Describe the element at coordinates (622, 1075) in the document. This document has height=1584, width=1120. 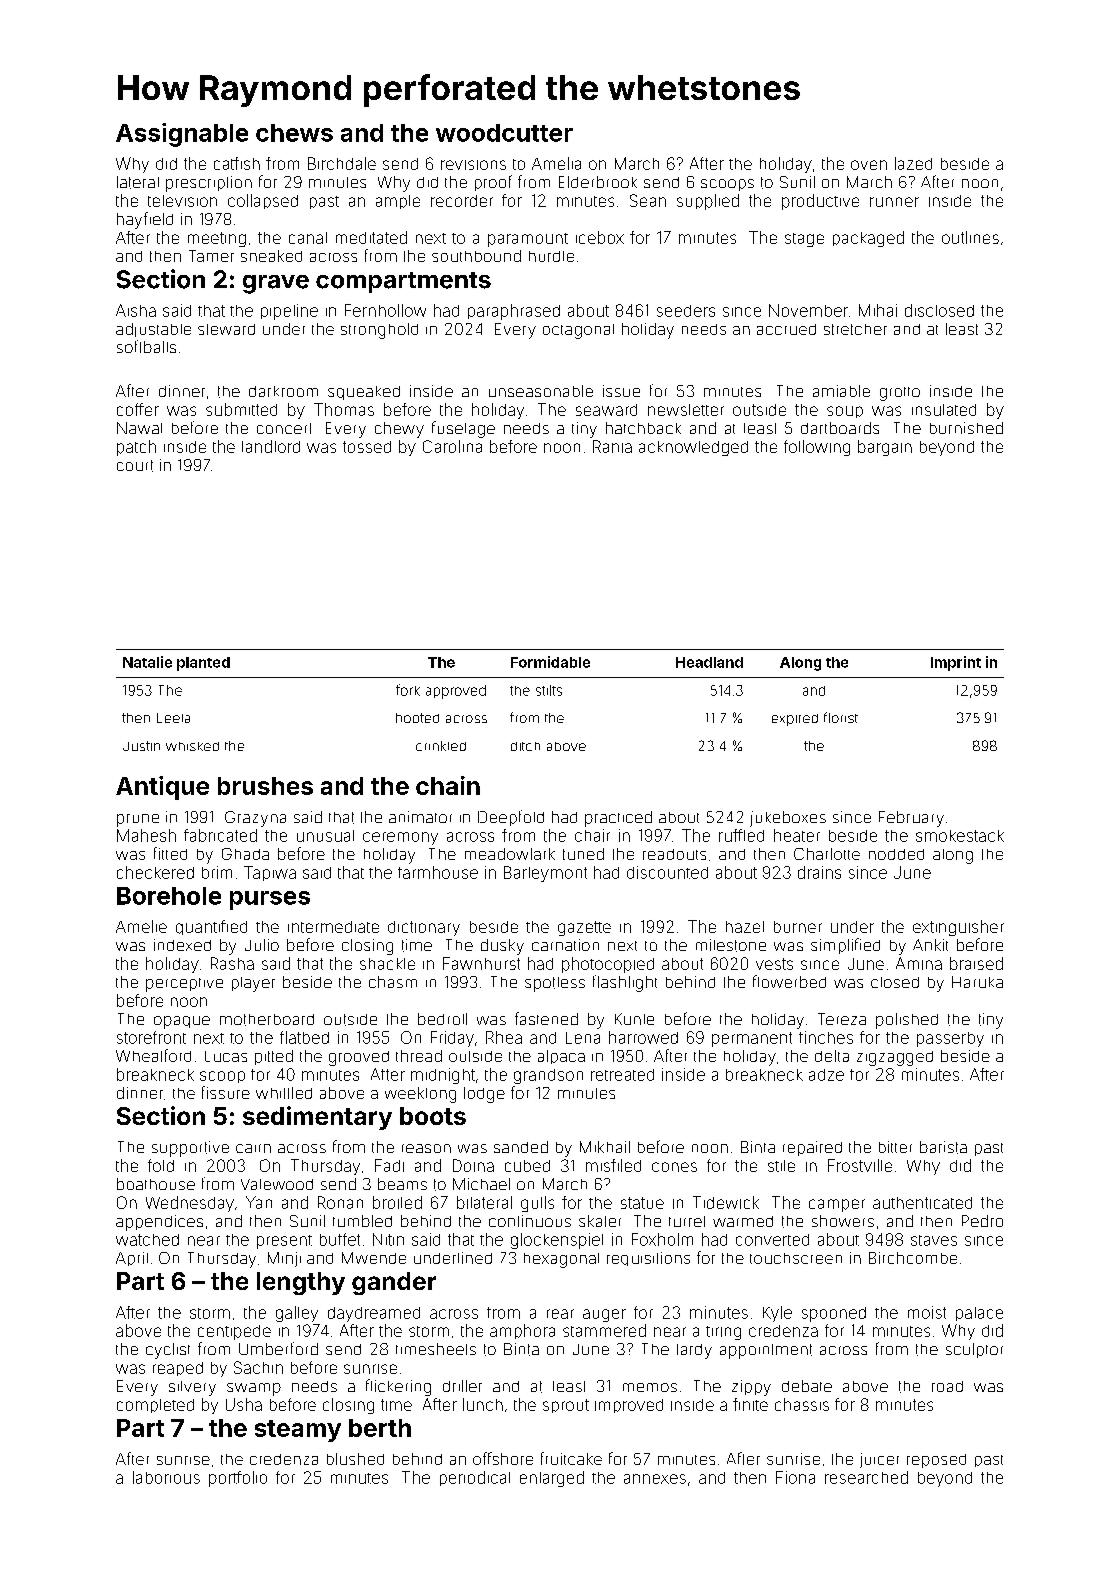
I see `retreated` at that location.
